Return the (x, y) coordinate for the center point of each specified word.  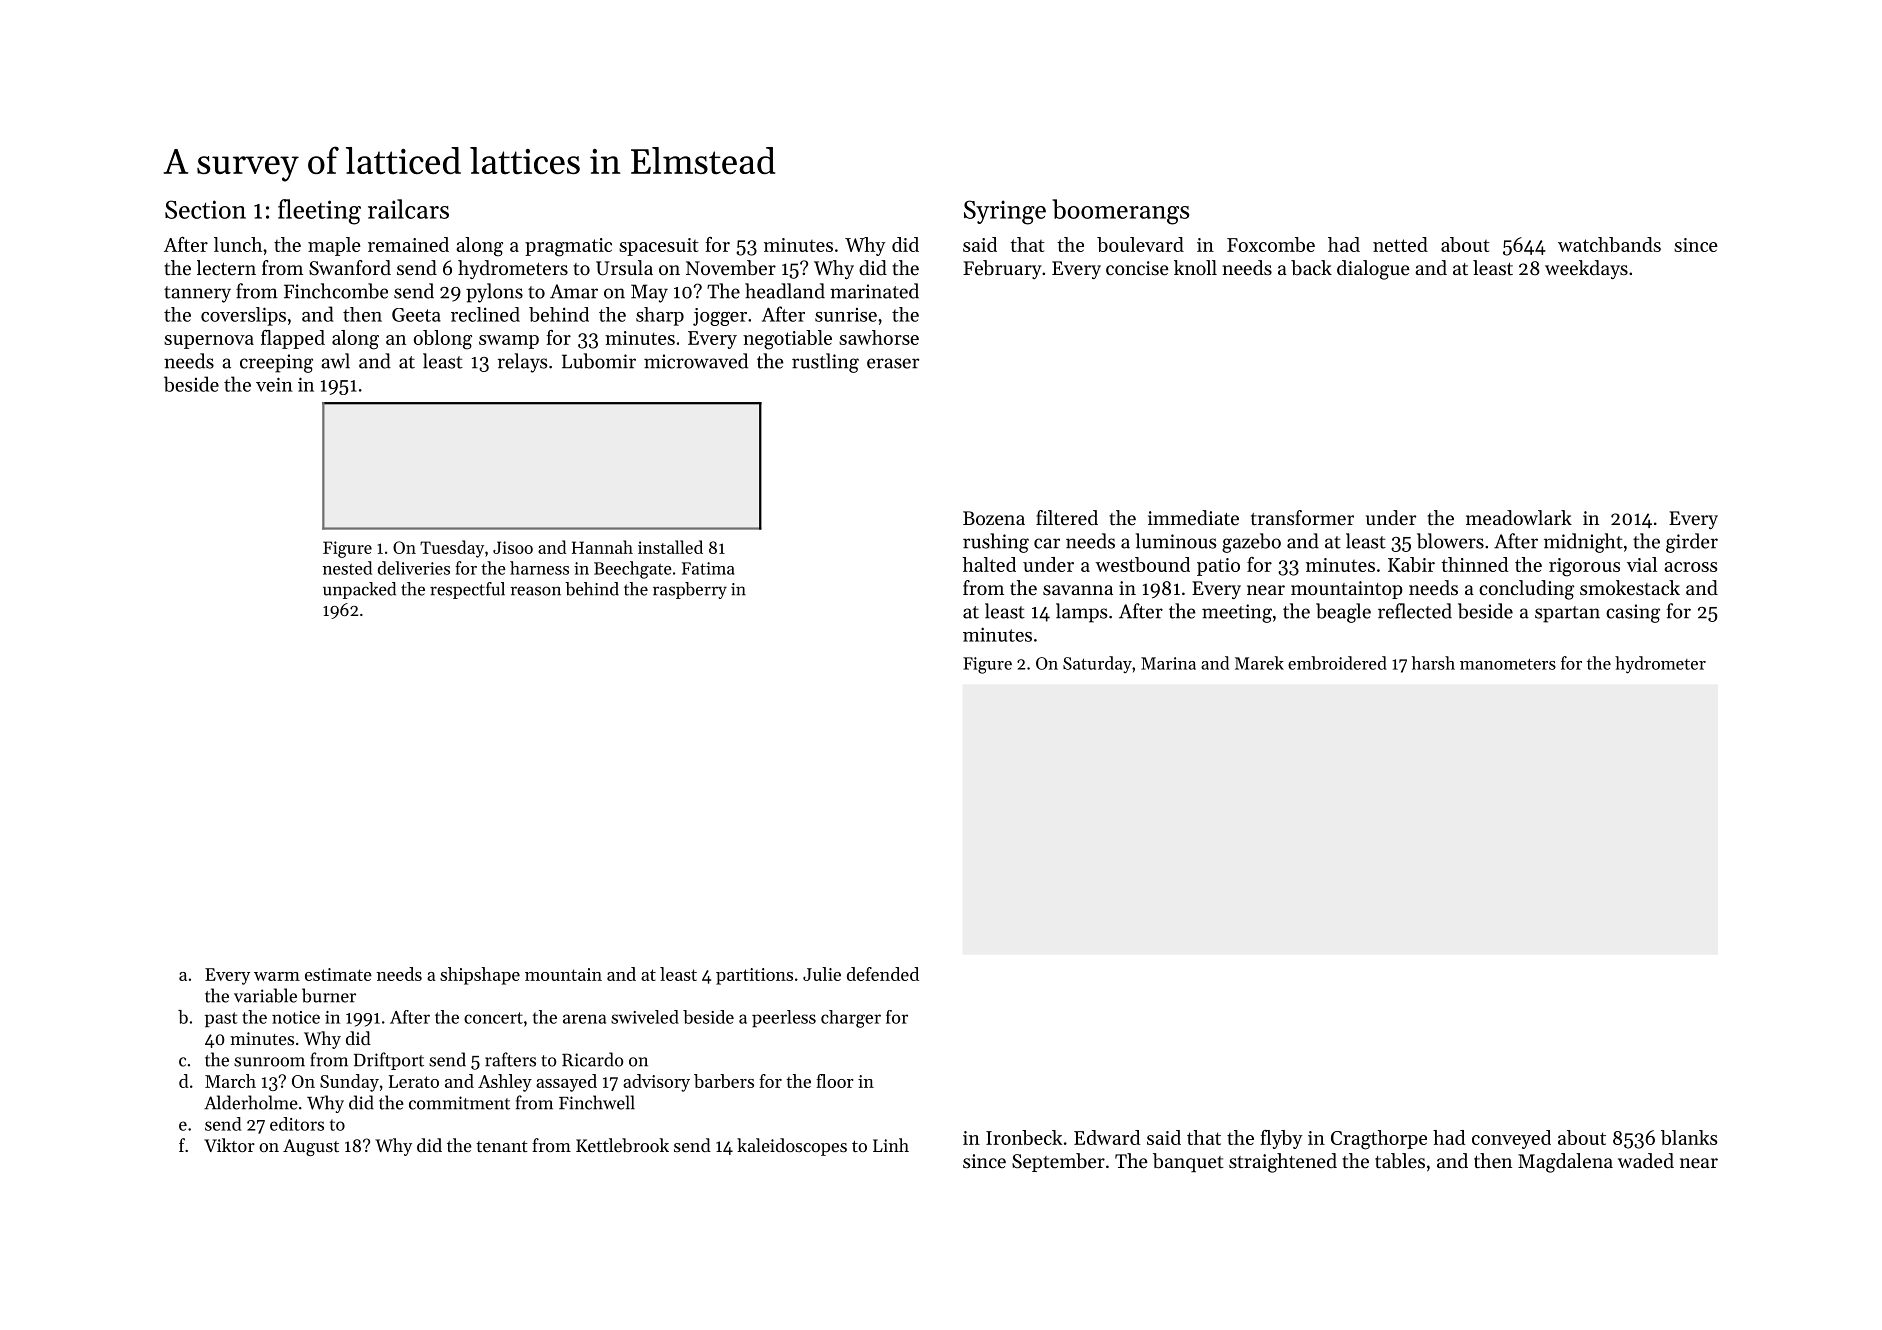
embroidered (1337, 663)
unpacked (359, 590)
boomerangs (1120, 212)
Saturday (1097, 664)
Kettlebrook (622, 1145)
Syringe (1005, 212)
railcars (408, 209)
